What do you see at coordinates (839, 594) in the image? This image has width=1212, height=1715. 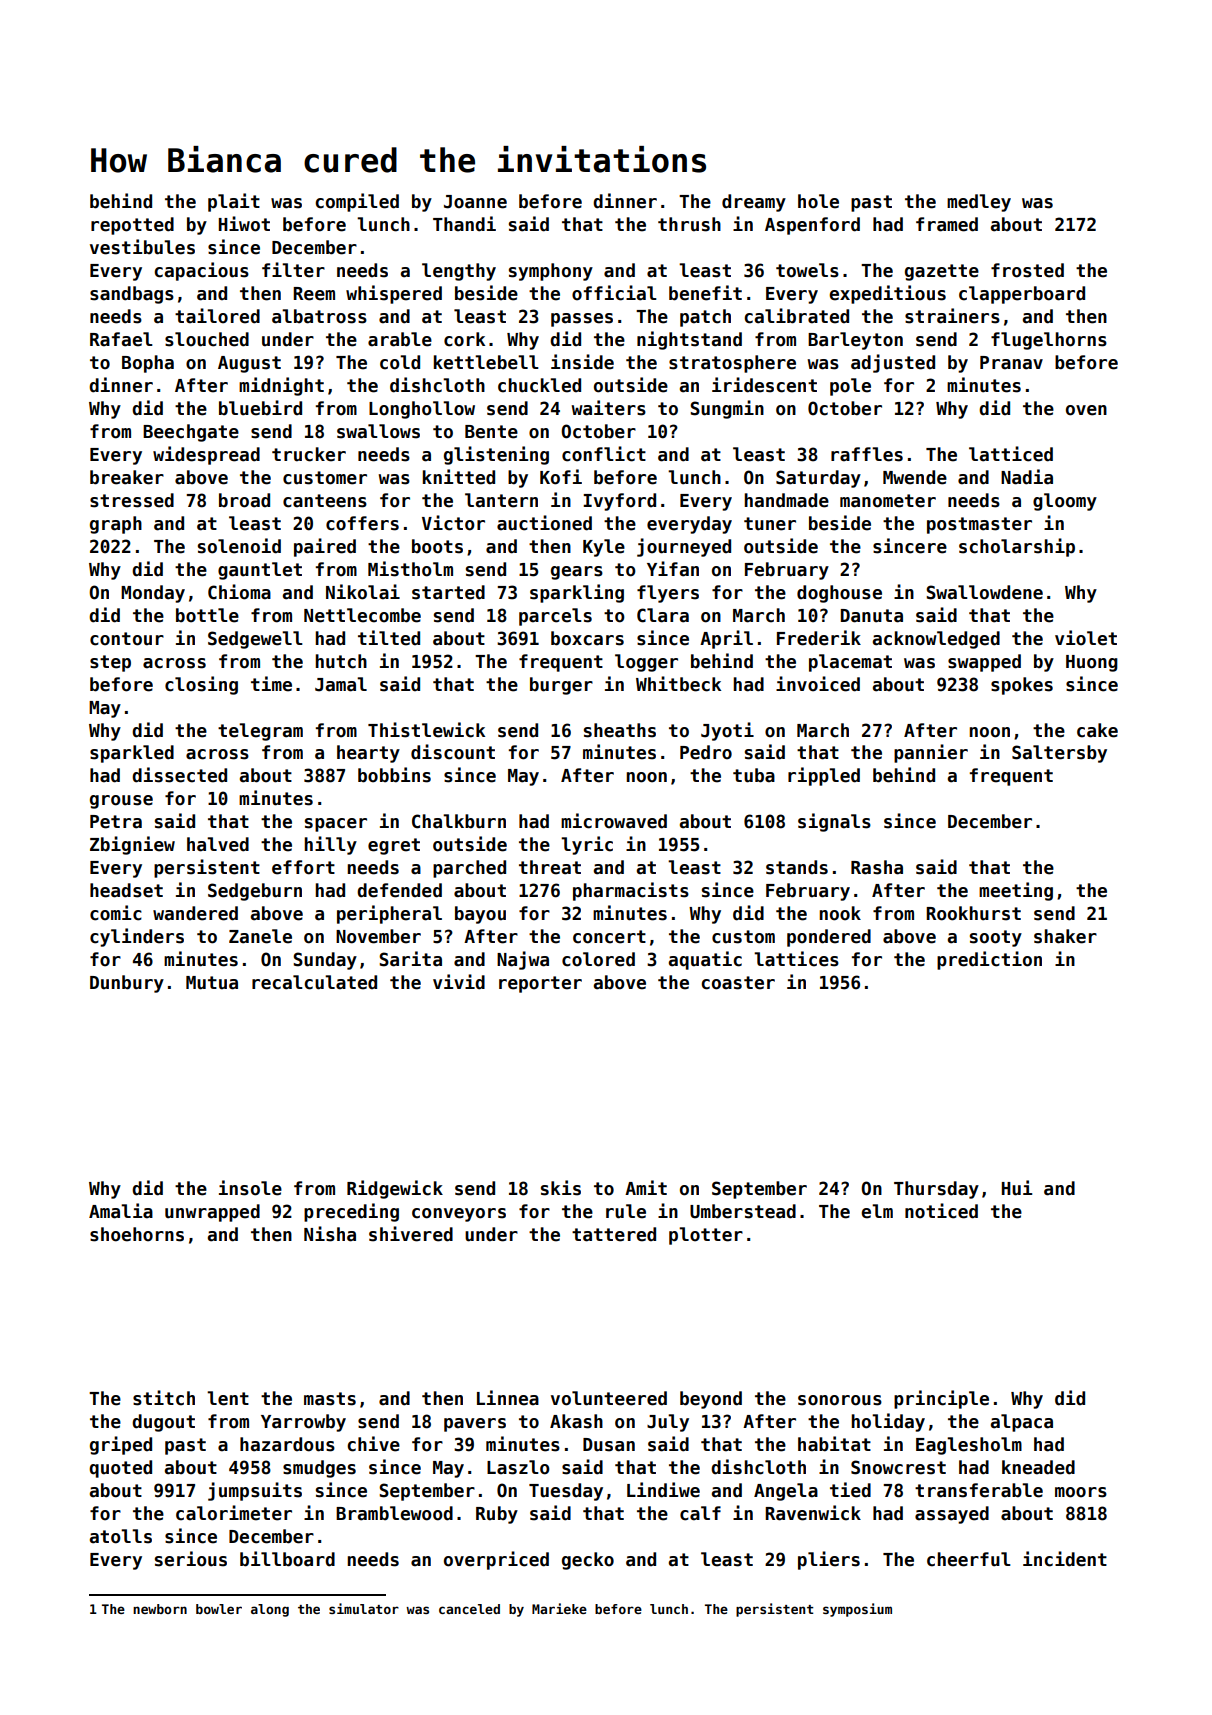 I see `doghouse` at bounding box center [839, 594].
